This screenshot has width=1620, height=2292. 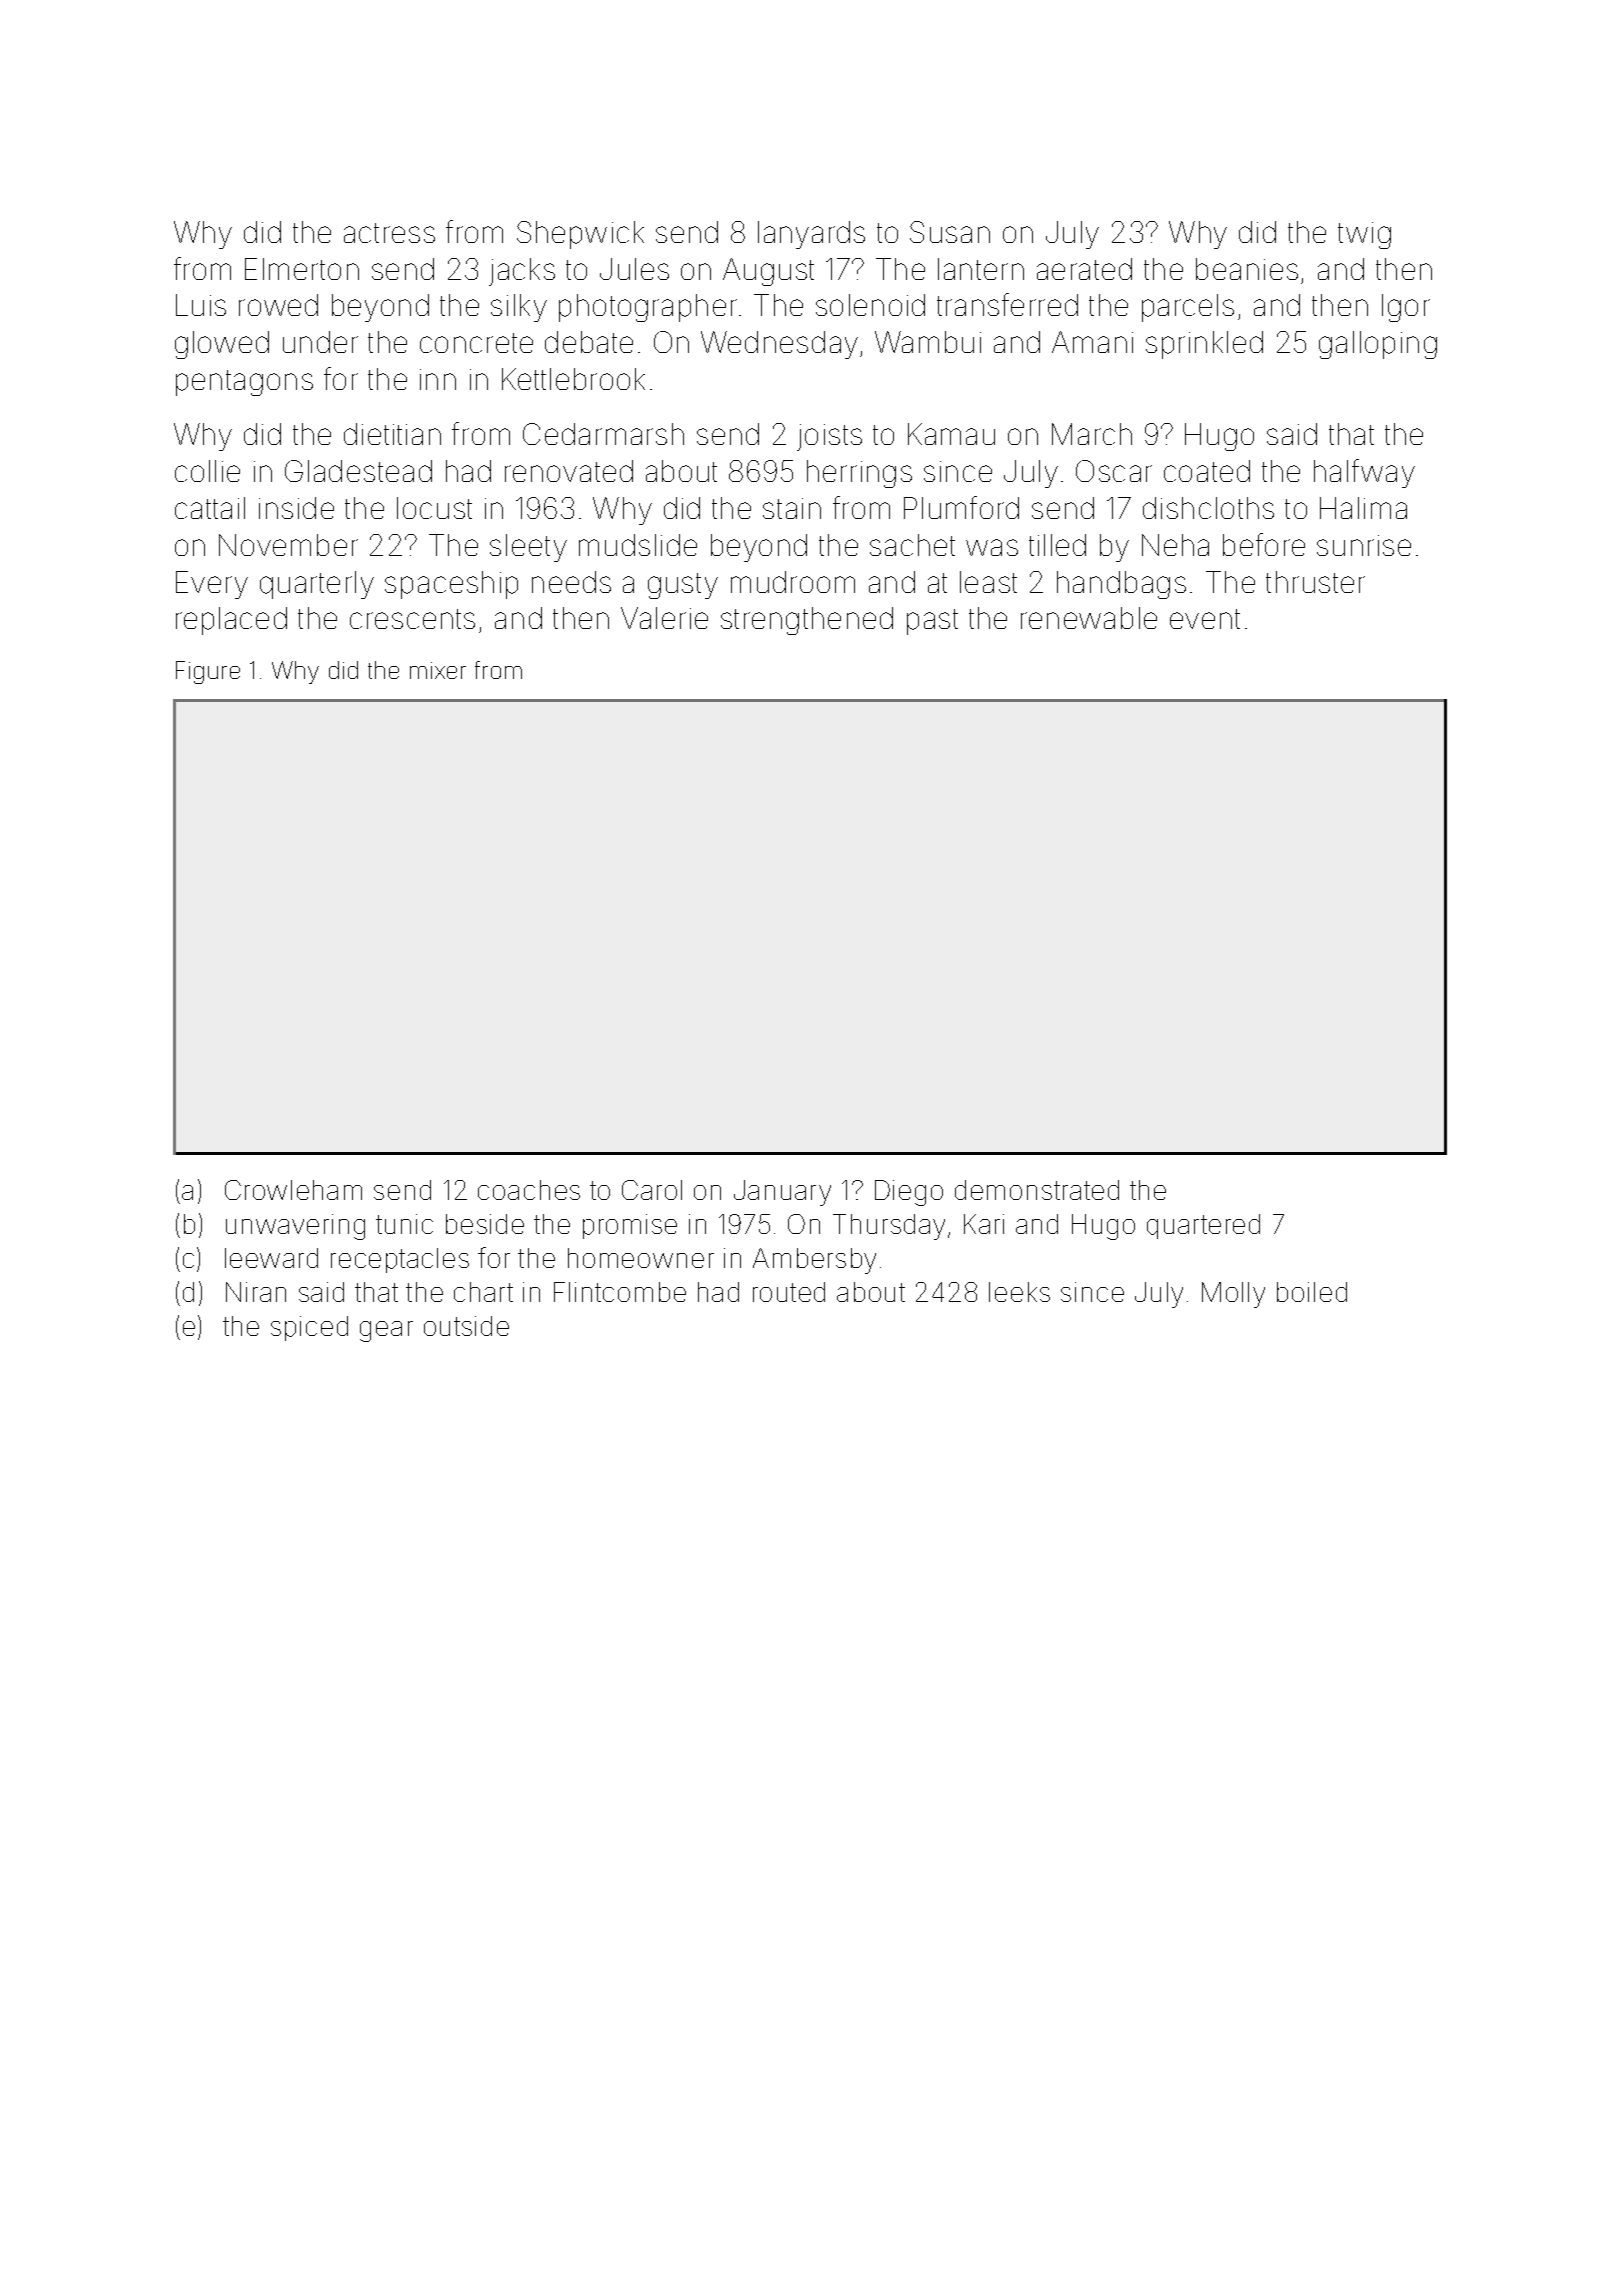 What do you see at coordinates (529, 1190) in the screenshot?
I see `coaches` at bounding box center [529, 1190].
